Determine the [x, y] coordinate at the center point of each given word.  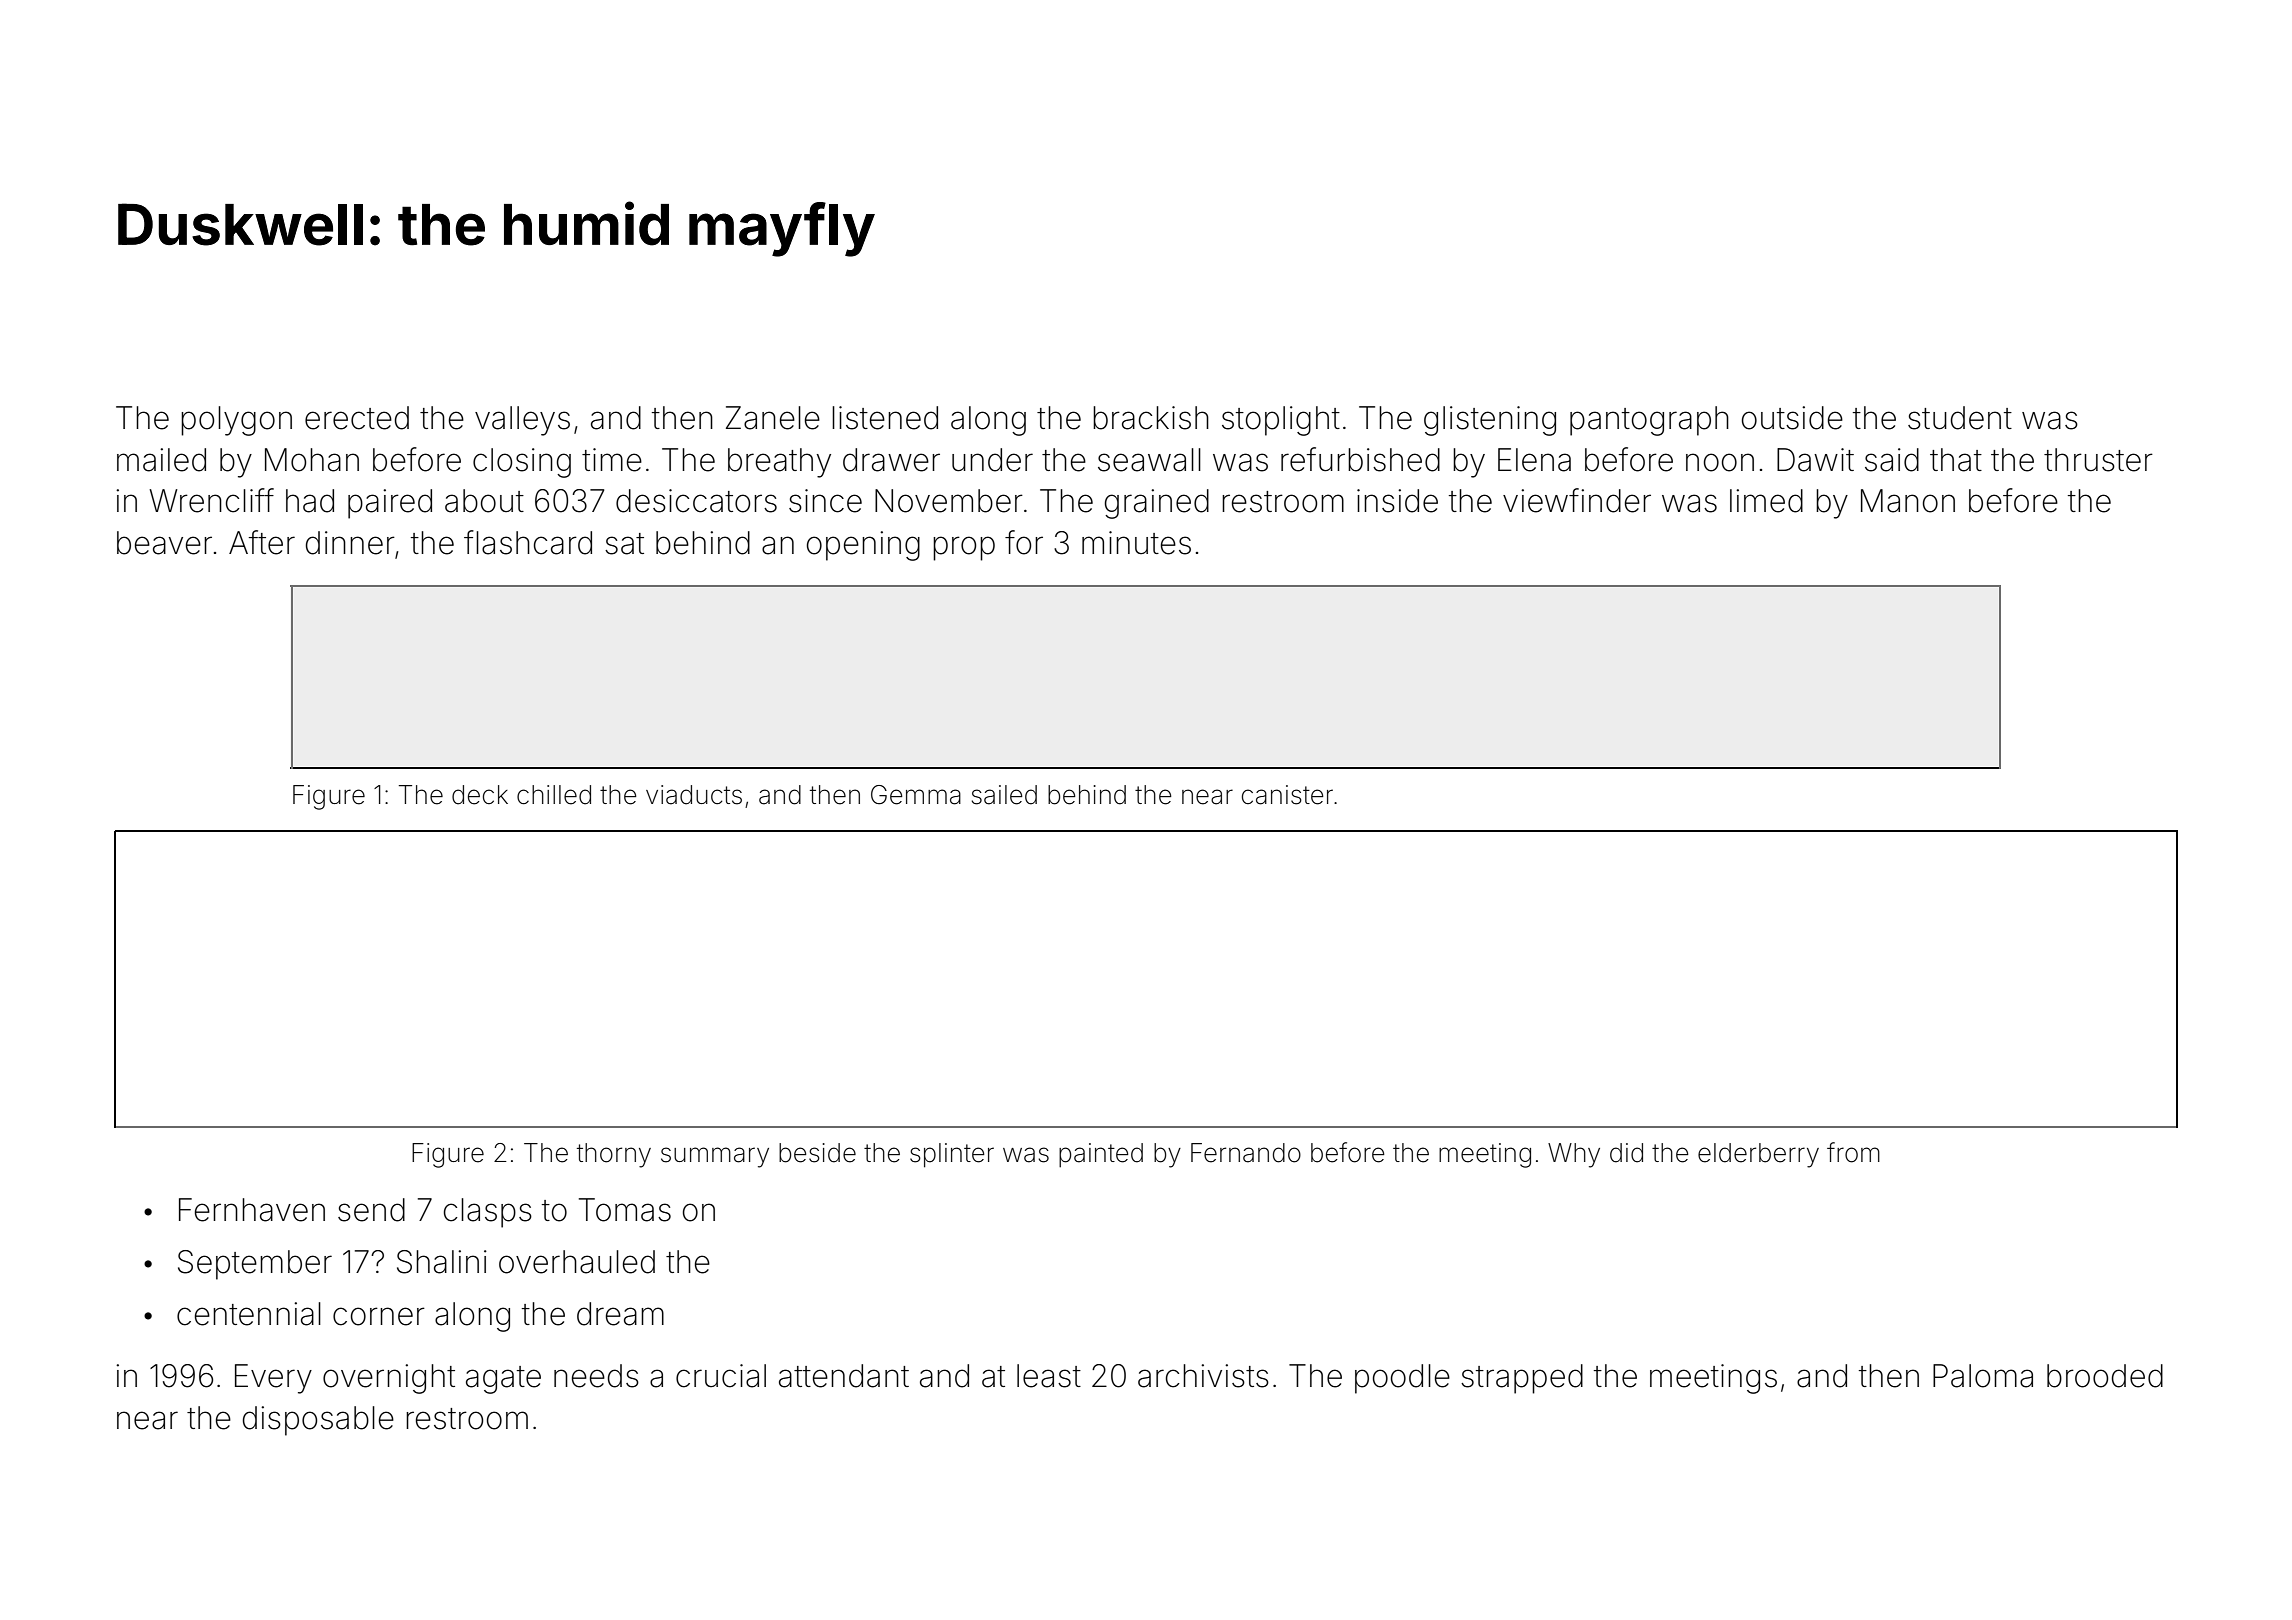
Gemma [916, 795]
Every [273, 1379]
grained [1157, 504]
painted [1101, 1155]
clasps [488, 1213]
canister [1287, 795]
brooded [2105, 1376]
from [1853, 1152]
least [1049, 1376]
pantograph [1649, 421]
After [262, 542]
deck [480, 795]
